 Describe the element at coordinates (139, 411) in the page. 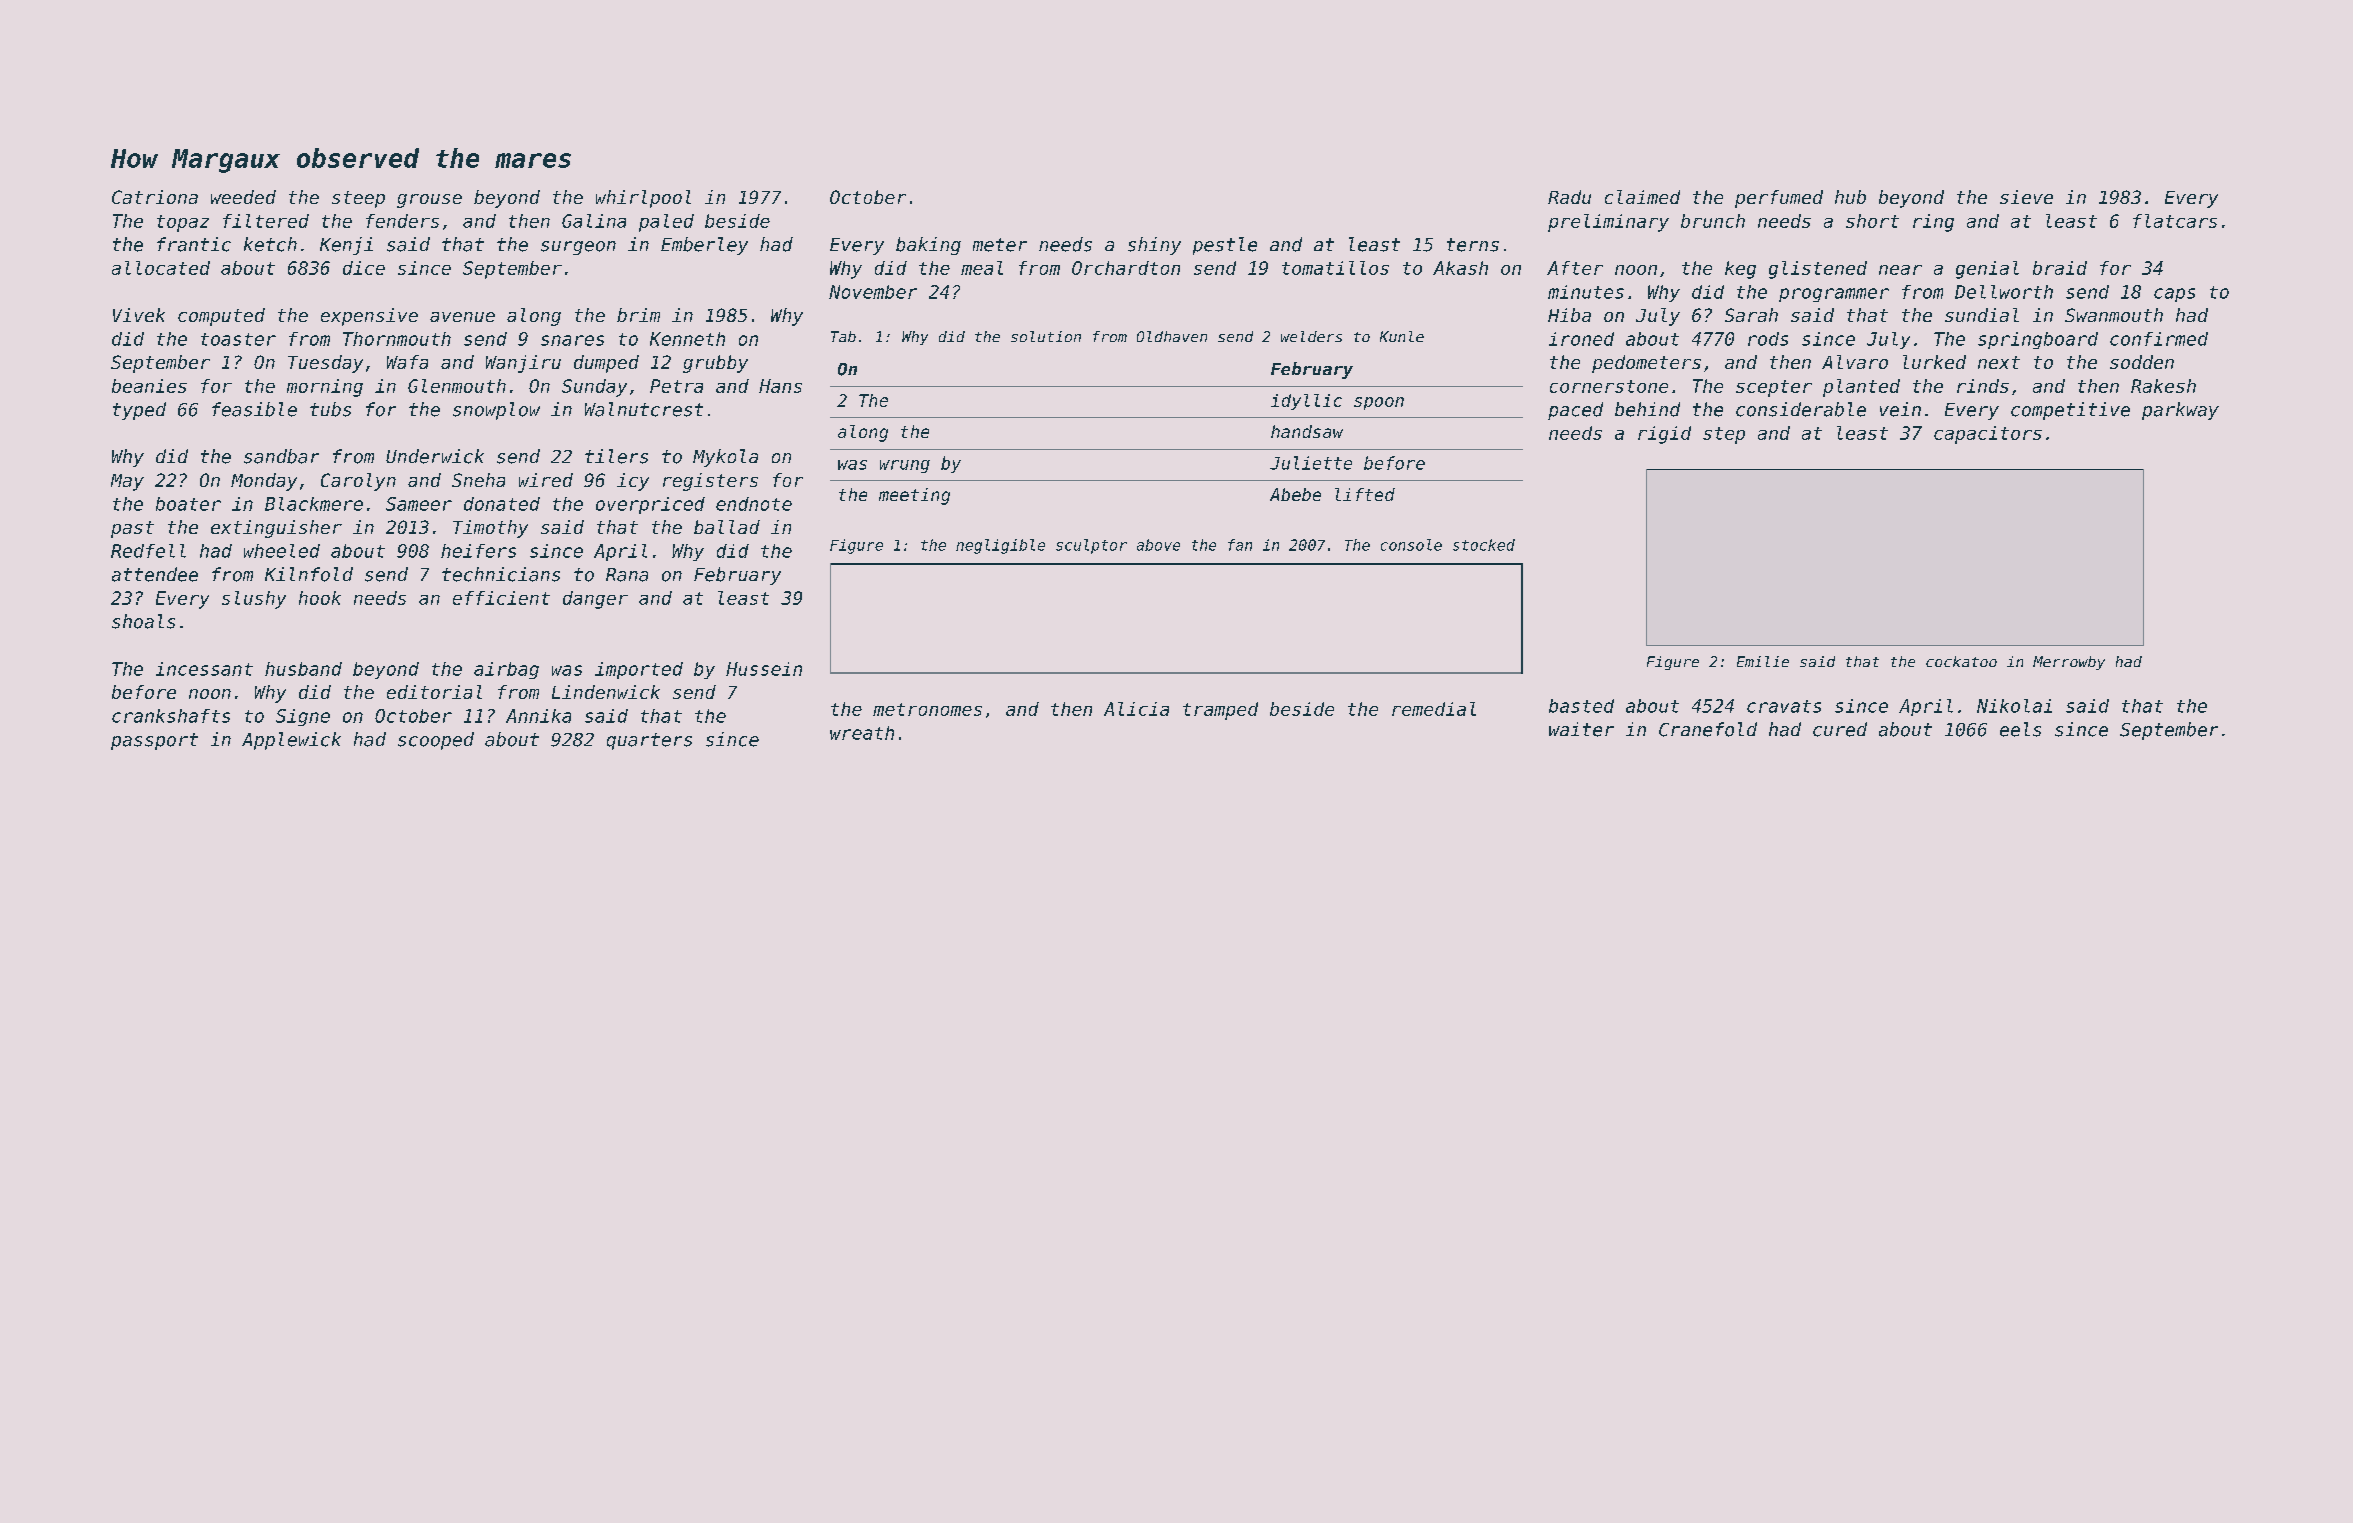

I see `typed` at that location.
